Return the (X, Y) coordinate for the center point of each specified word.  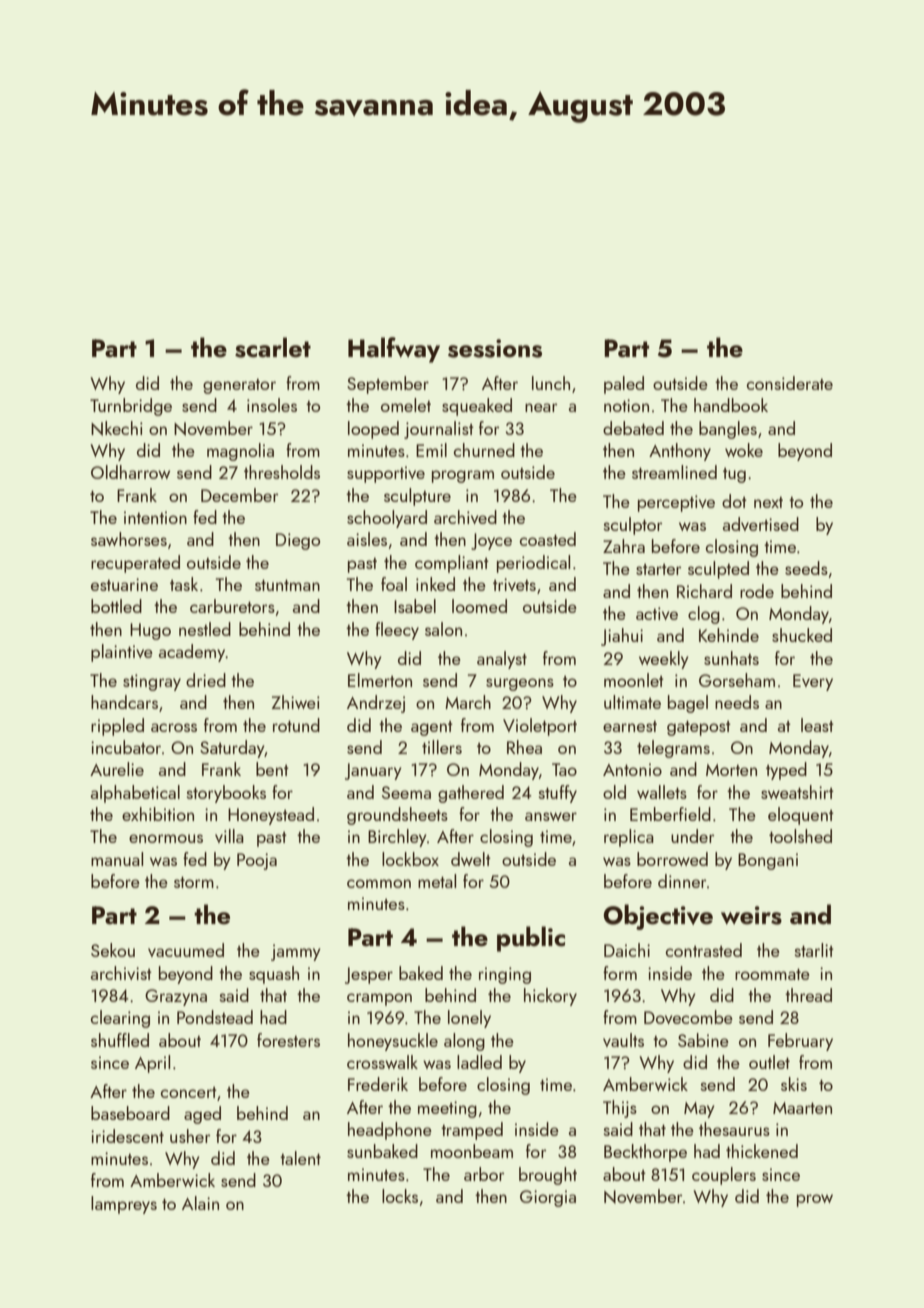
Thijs (620, 1109)
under (692, 836)
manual (117, 859)
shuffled (120, 1040)
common (379, 883)
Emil (431, 450)
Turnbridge (131, 407)
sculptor (633, 526)
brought (548, 1176)
